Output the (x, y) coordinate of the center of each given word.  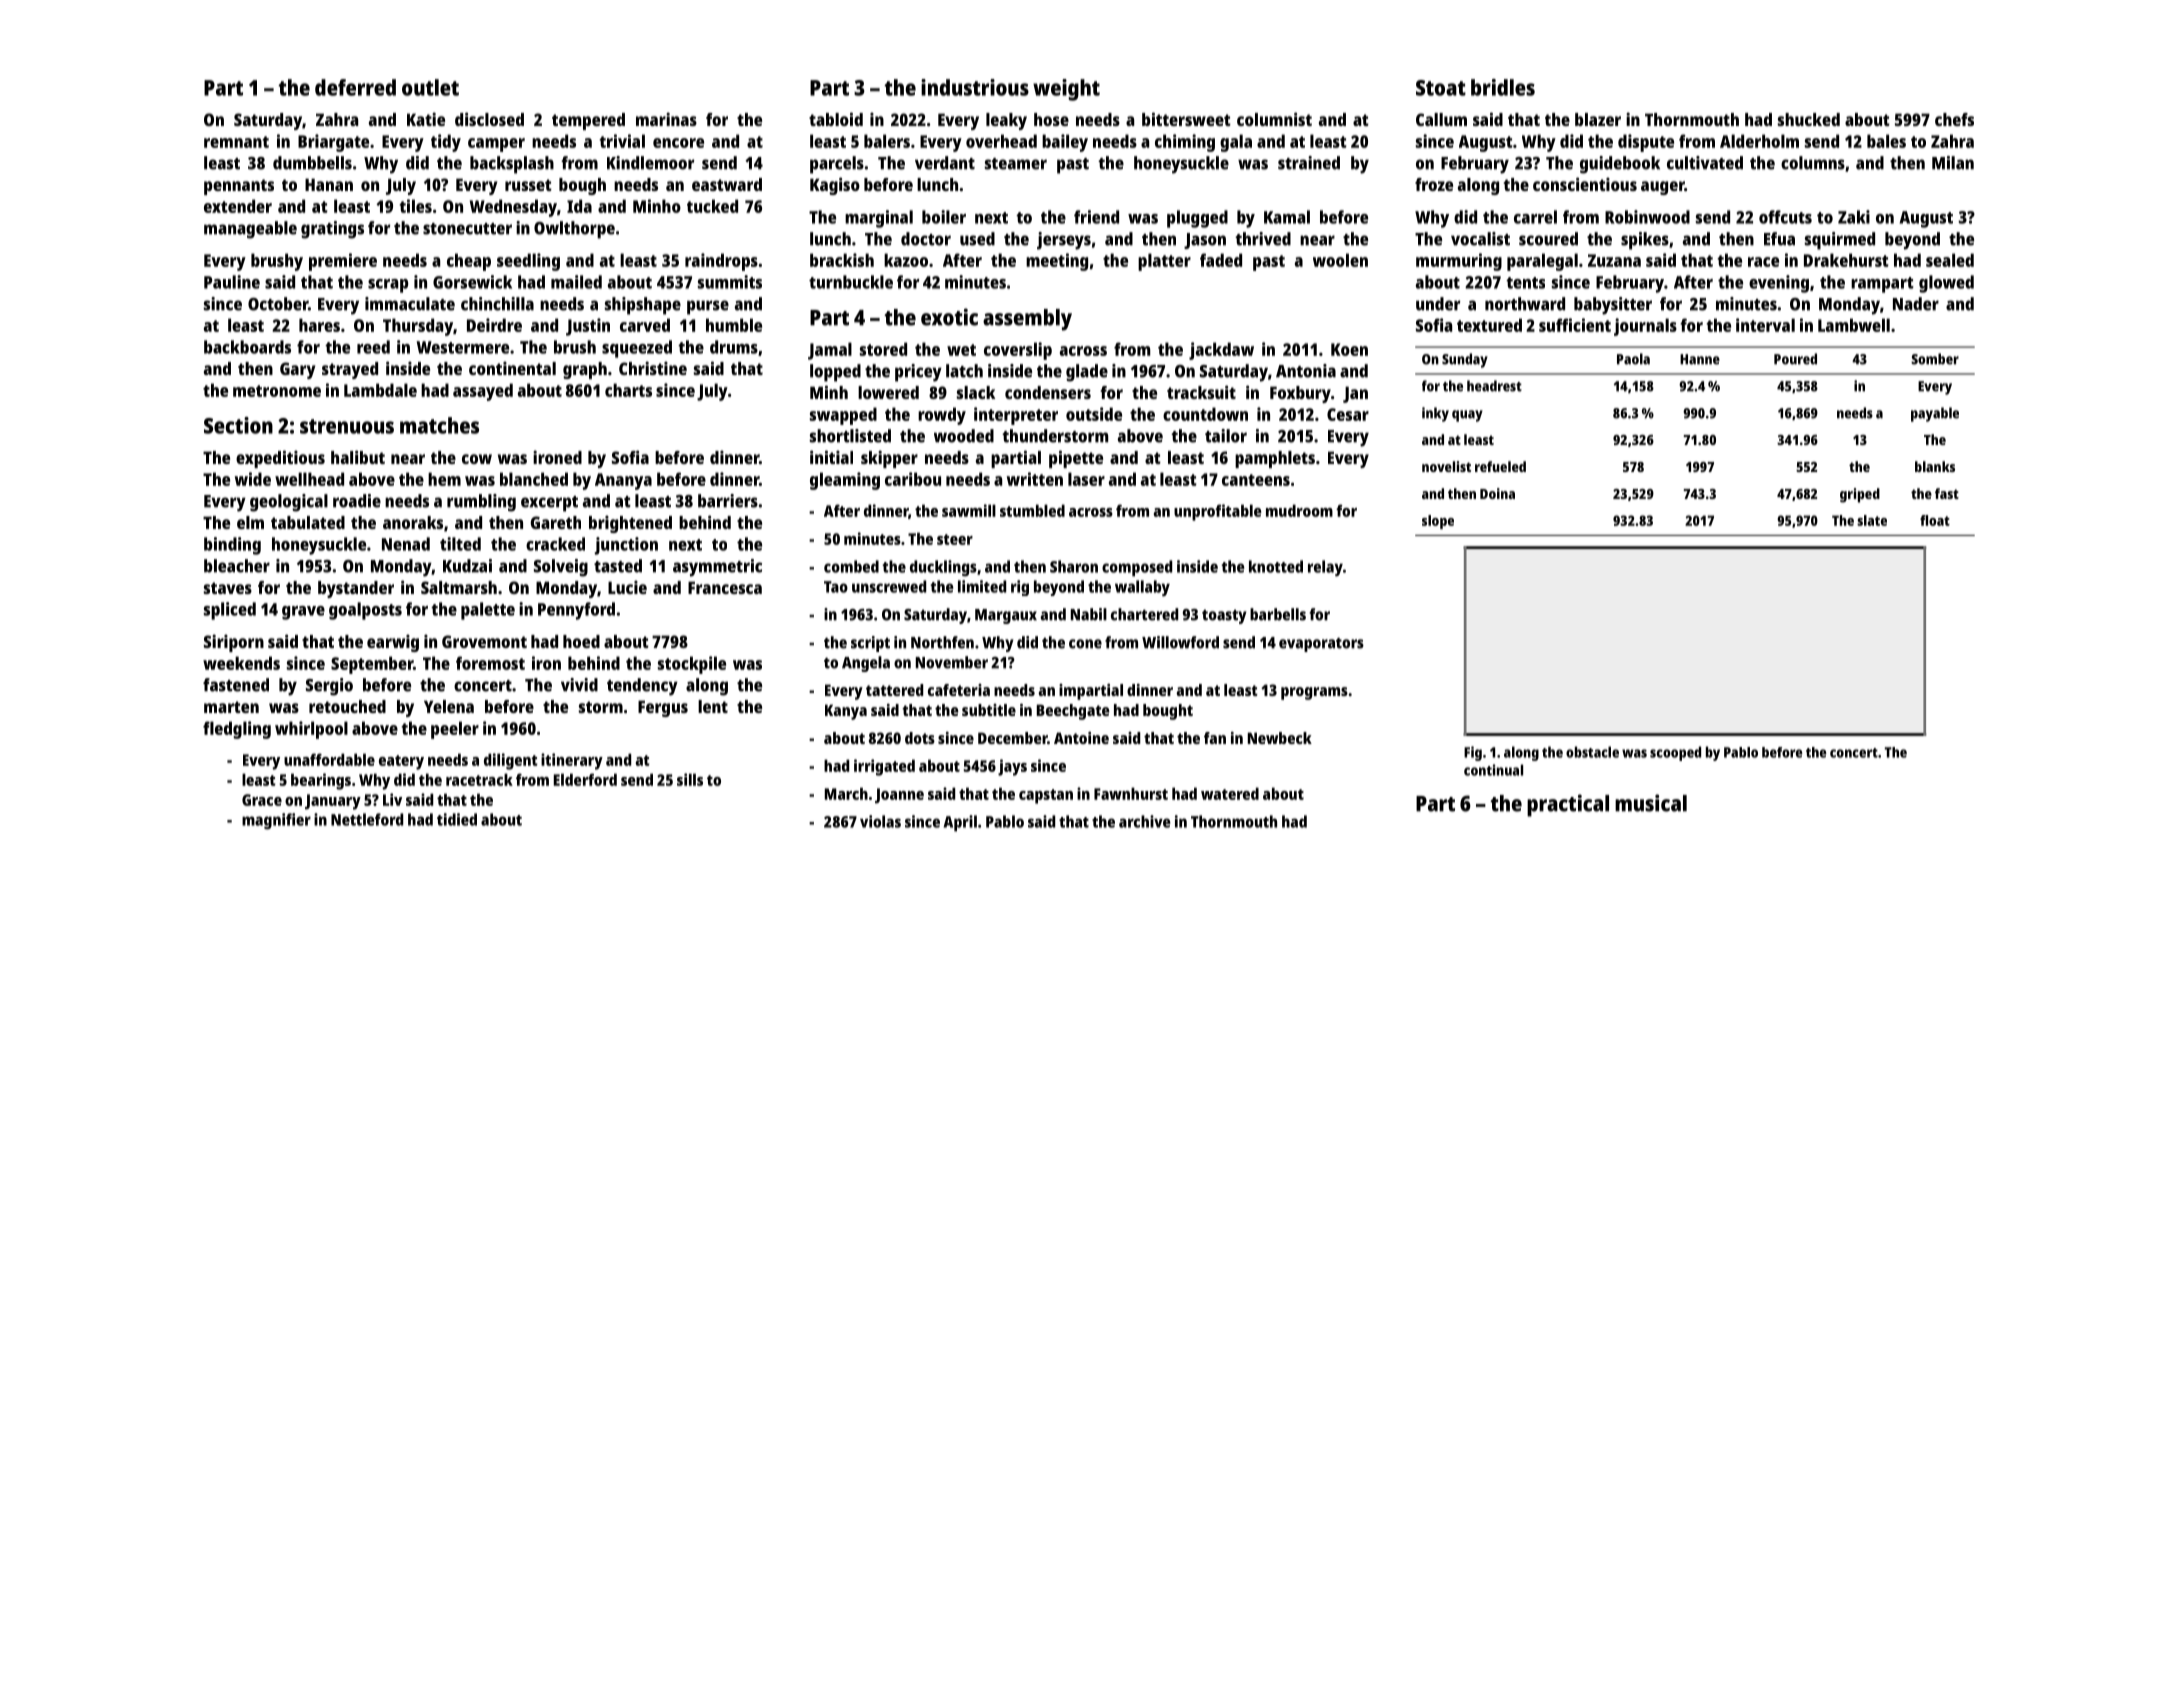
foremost (490, 663)
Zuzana (1614, 260)
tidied (457, 819)
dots (920, 738)
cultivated (1705, 163)
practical (1568, 805)
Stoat (1441, 88)
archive (1144, 821)
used (977, 239)
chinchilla (497, 304)
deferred (355, 87)
